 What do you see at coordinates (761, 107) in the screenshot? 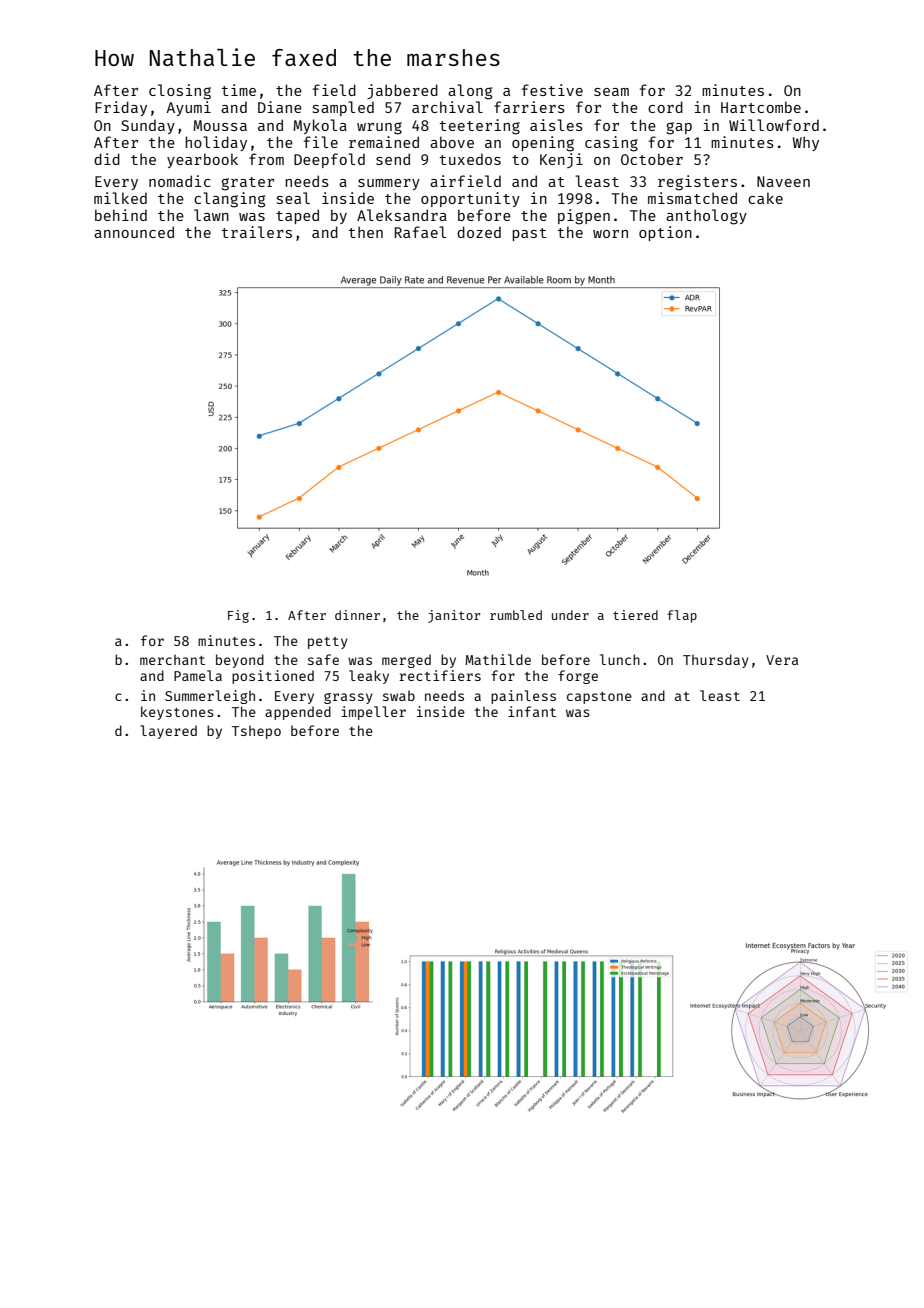
I see `Hartcombe` at bounding box center [761, 107].
